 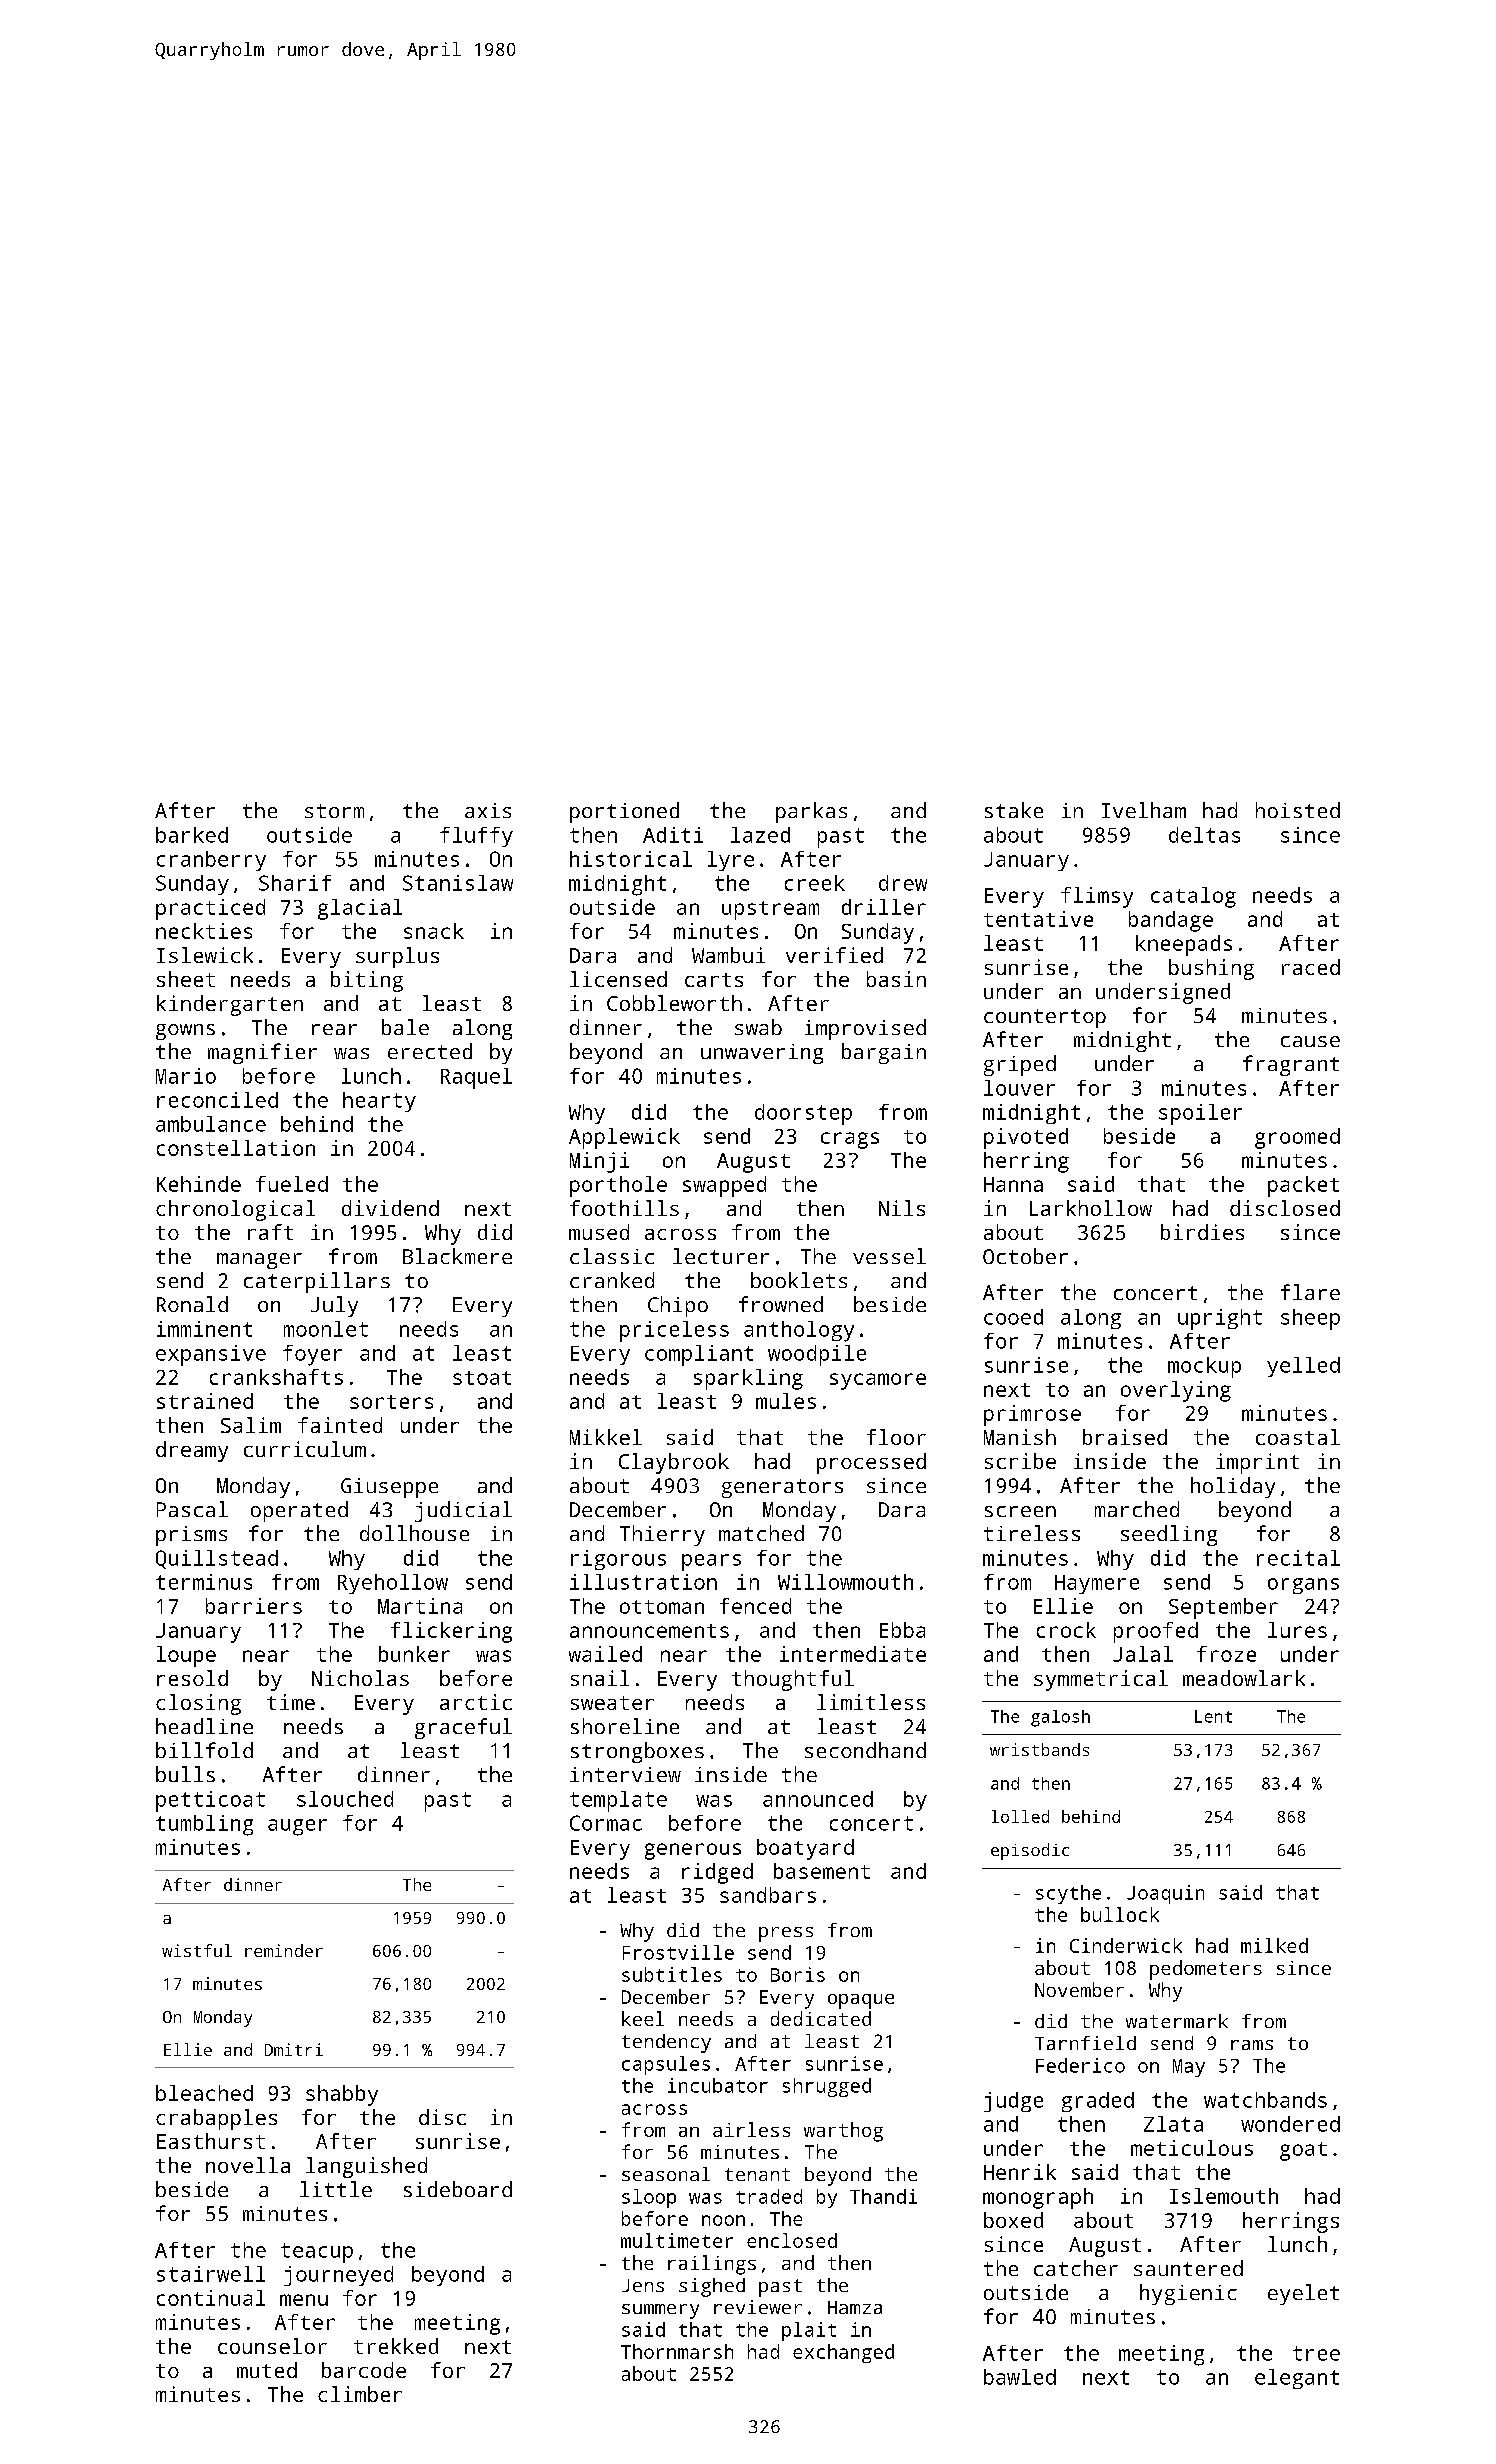 What do you see at coordinates (1303, 1186) in the page?
I see `packet` at bounding box center [1303, 1186].
